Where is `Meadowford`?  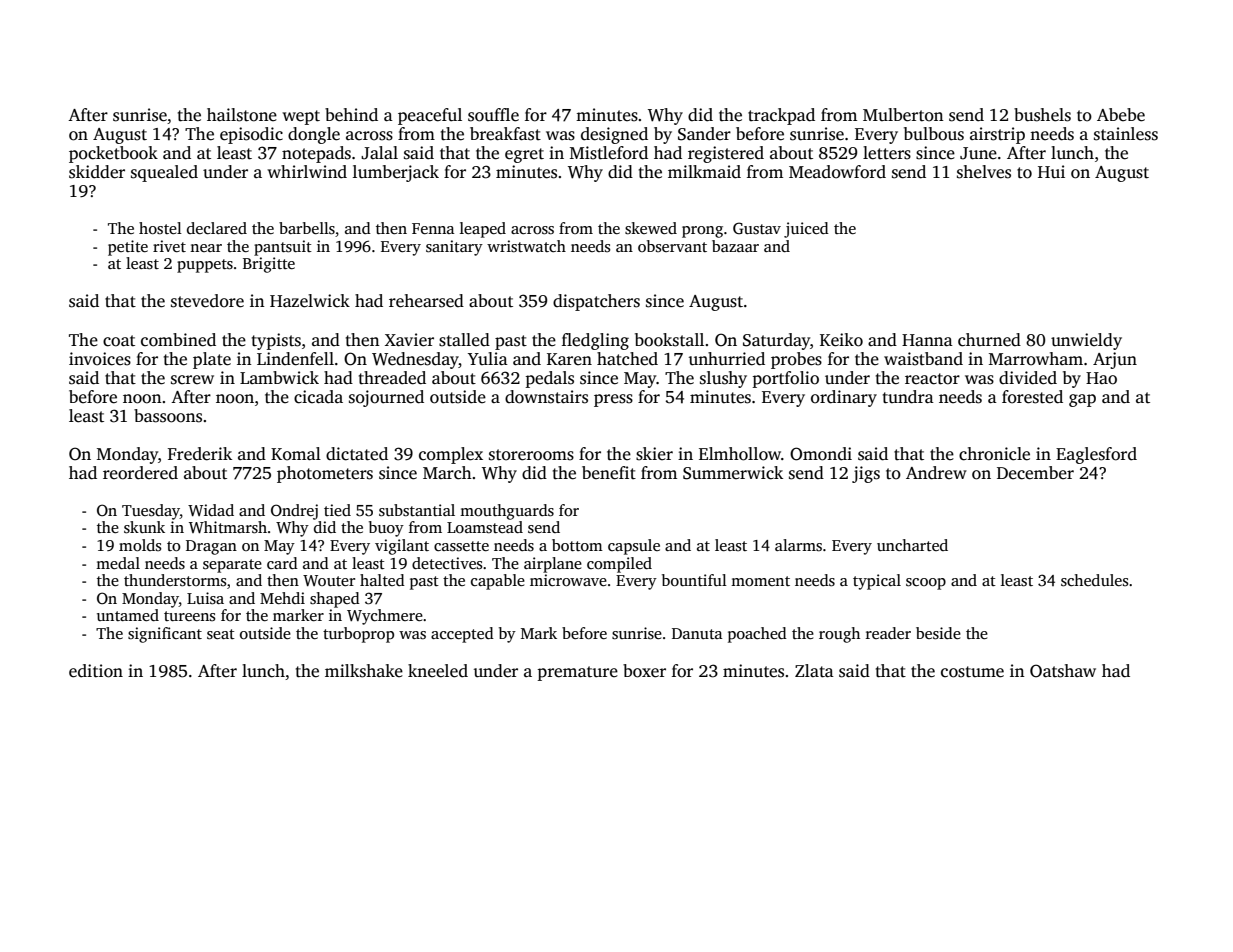 Meadowford is located at coordinates (837, 172).
